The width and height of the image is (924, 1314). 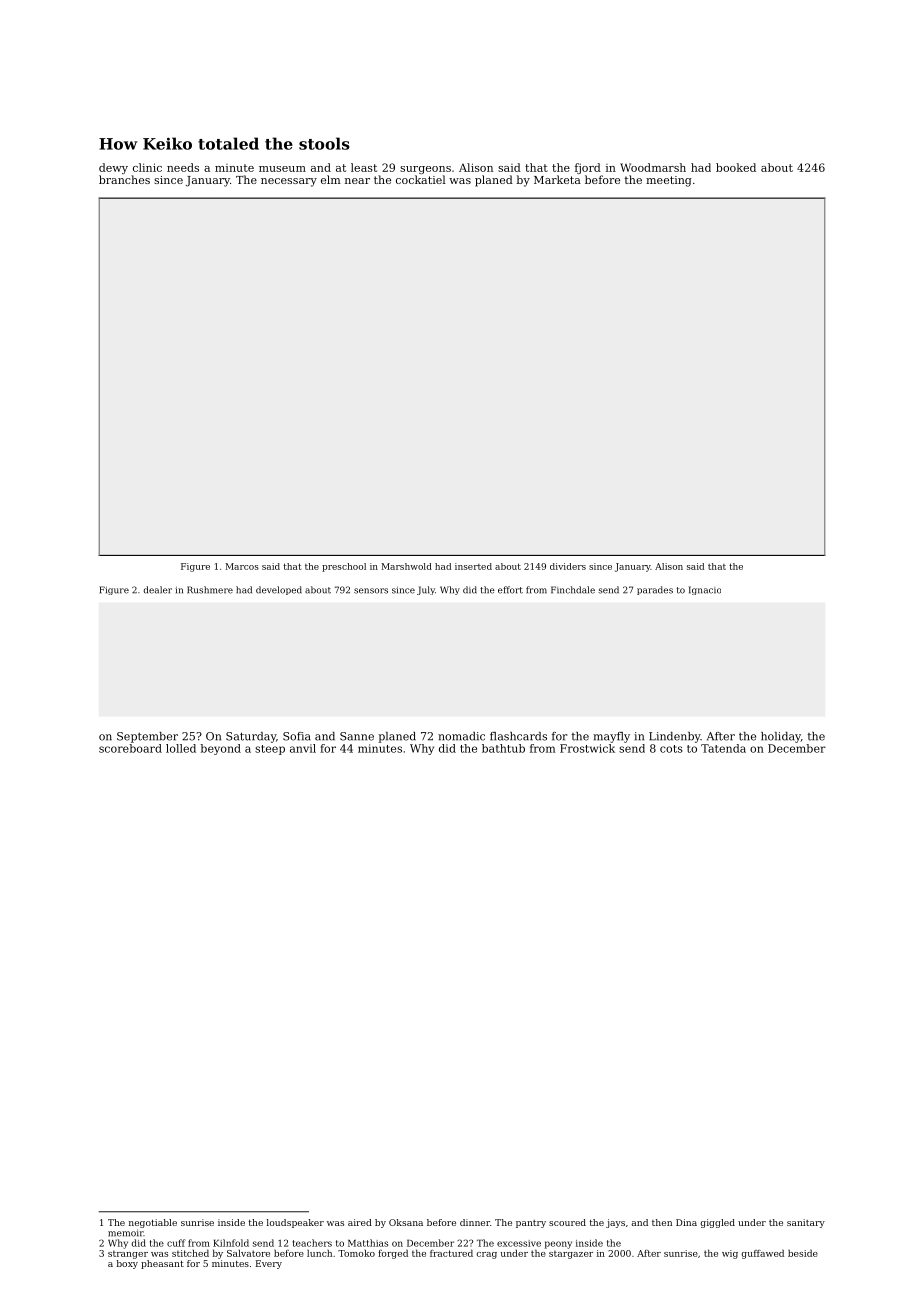 I want to click on Marcos, so click(x=242, y=566).
